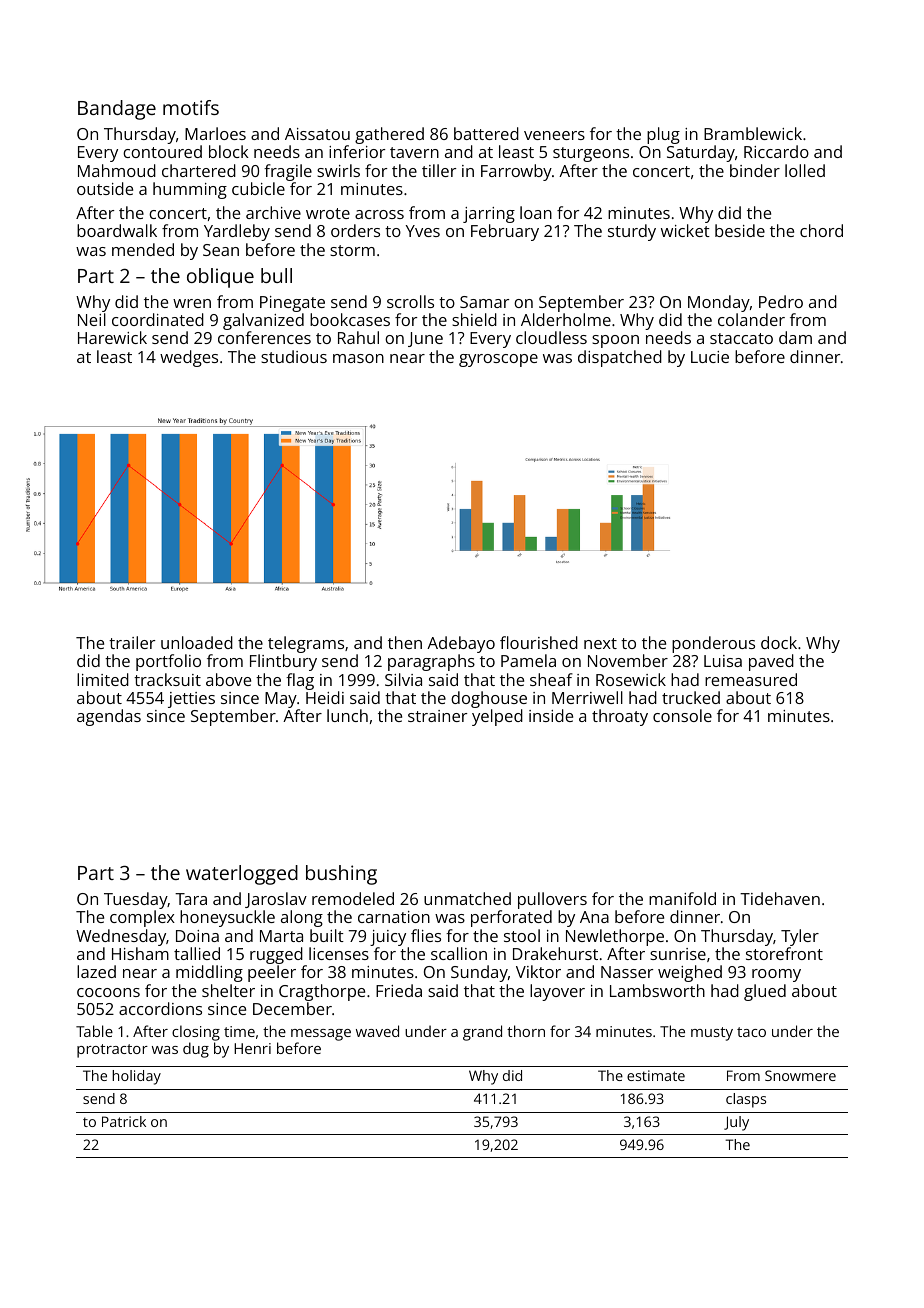  Describe the element at coordinates (132, 642) in the screenshot. I see `trailer` at that location.
